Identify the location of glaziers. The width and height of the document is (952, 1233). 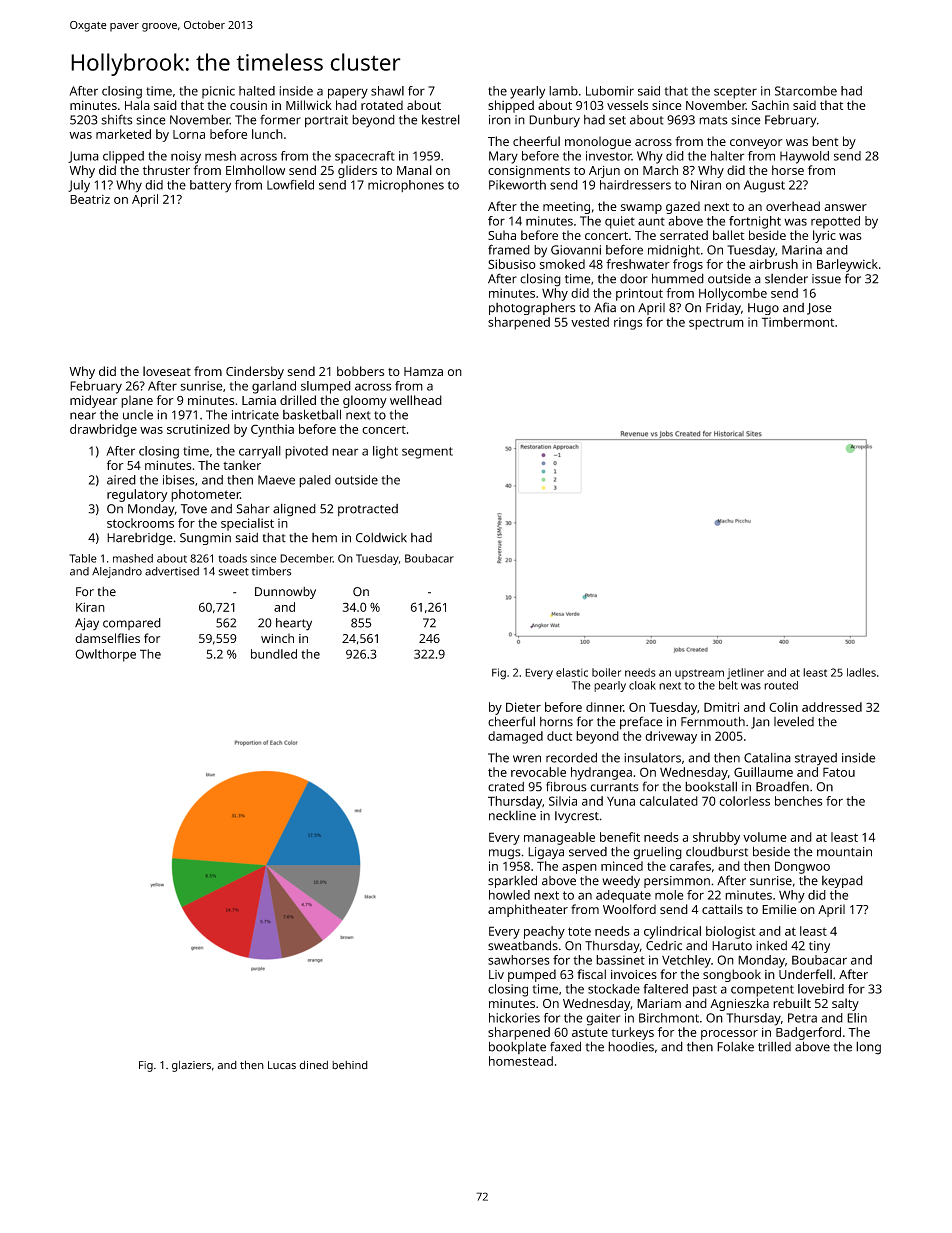
(191, 1066).
